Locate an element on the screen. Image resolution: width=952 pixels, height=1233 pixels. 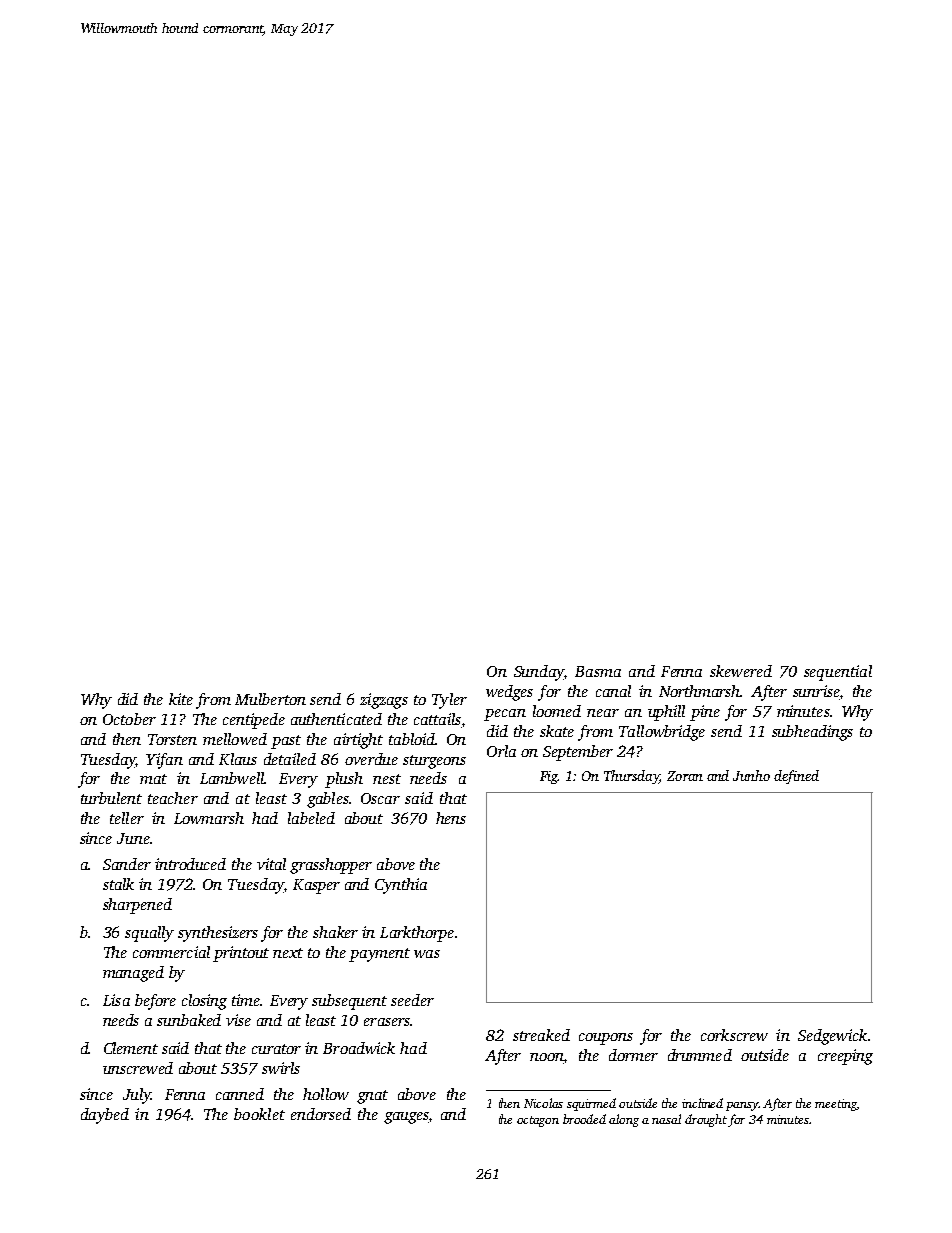
kite is located at coordinates (181, 699).
